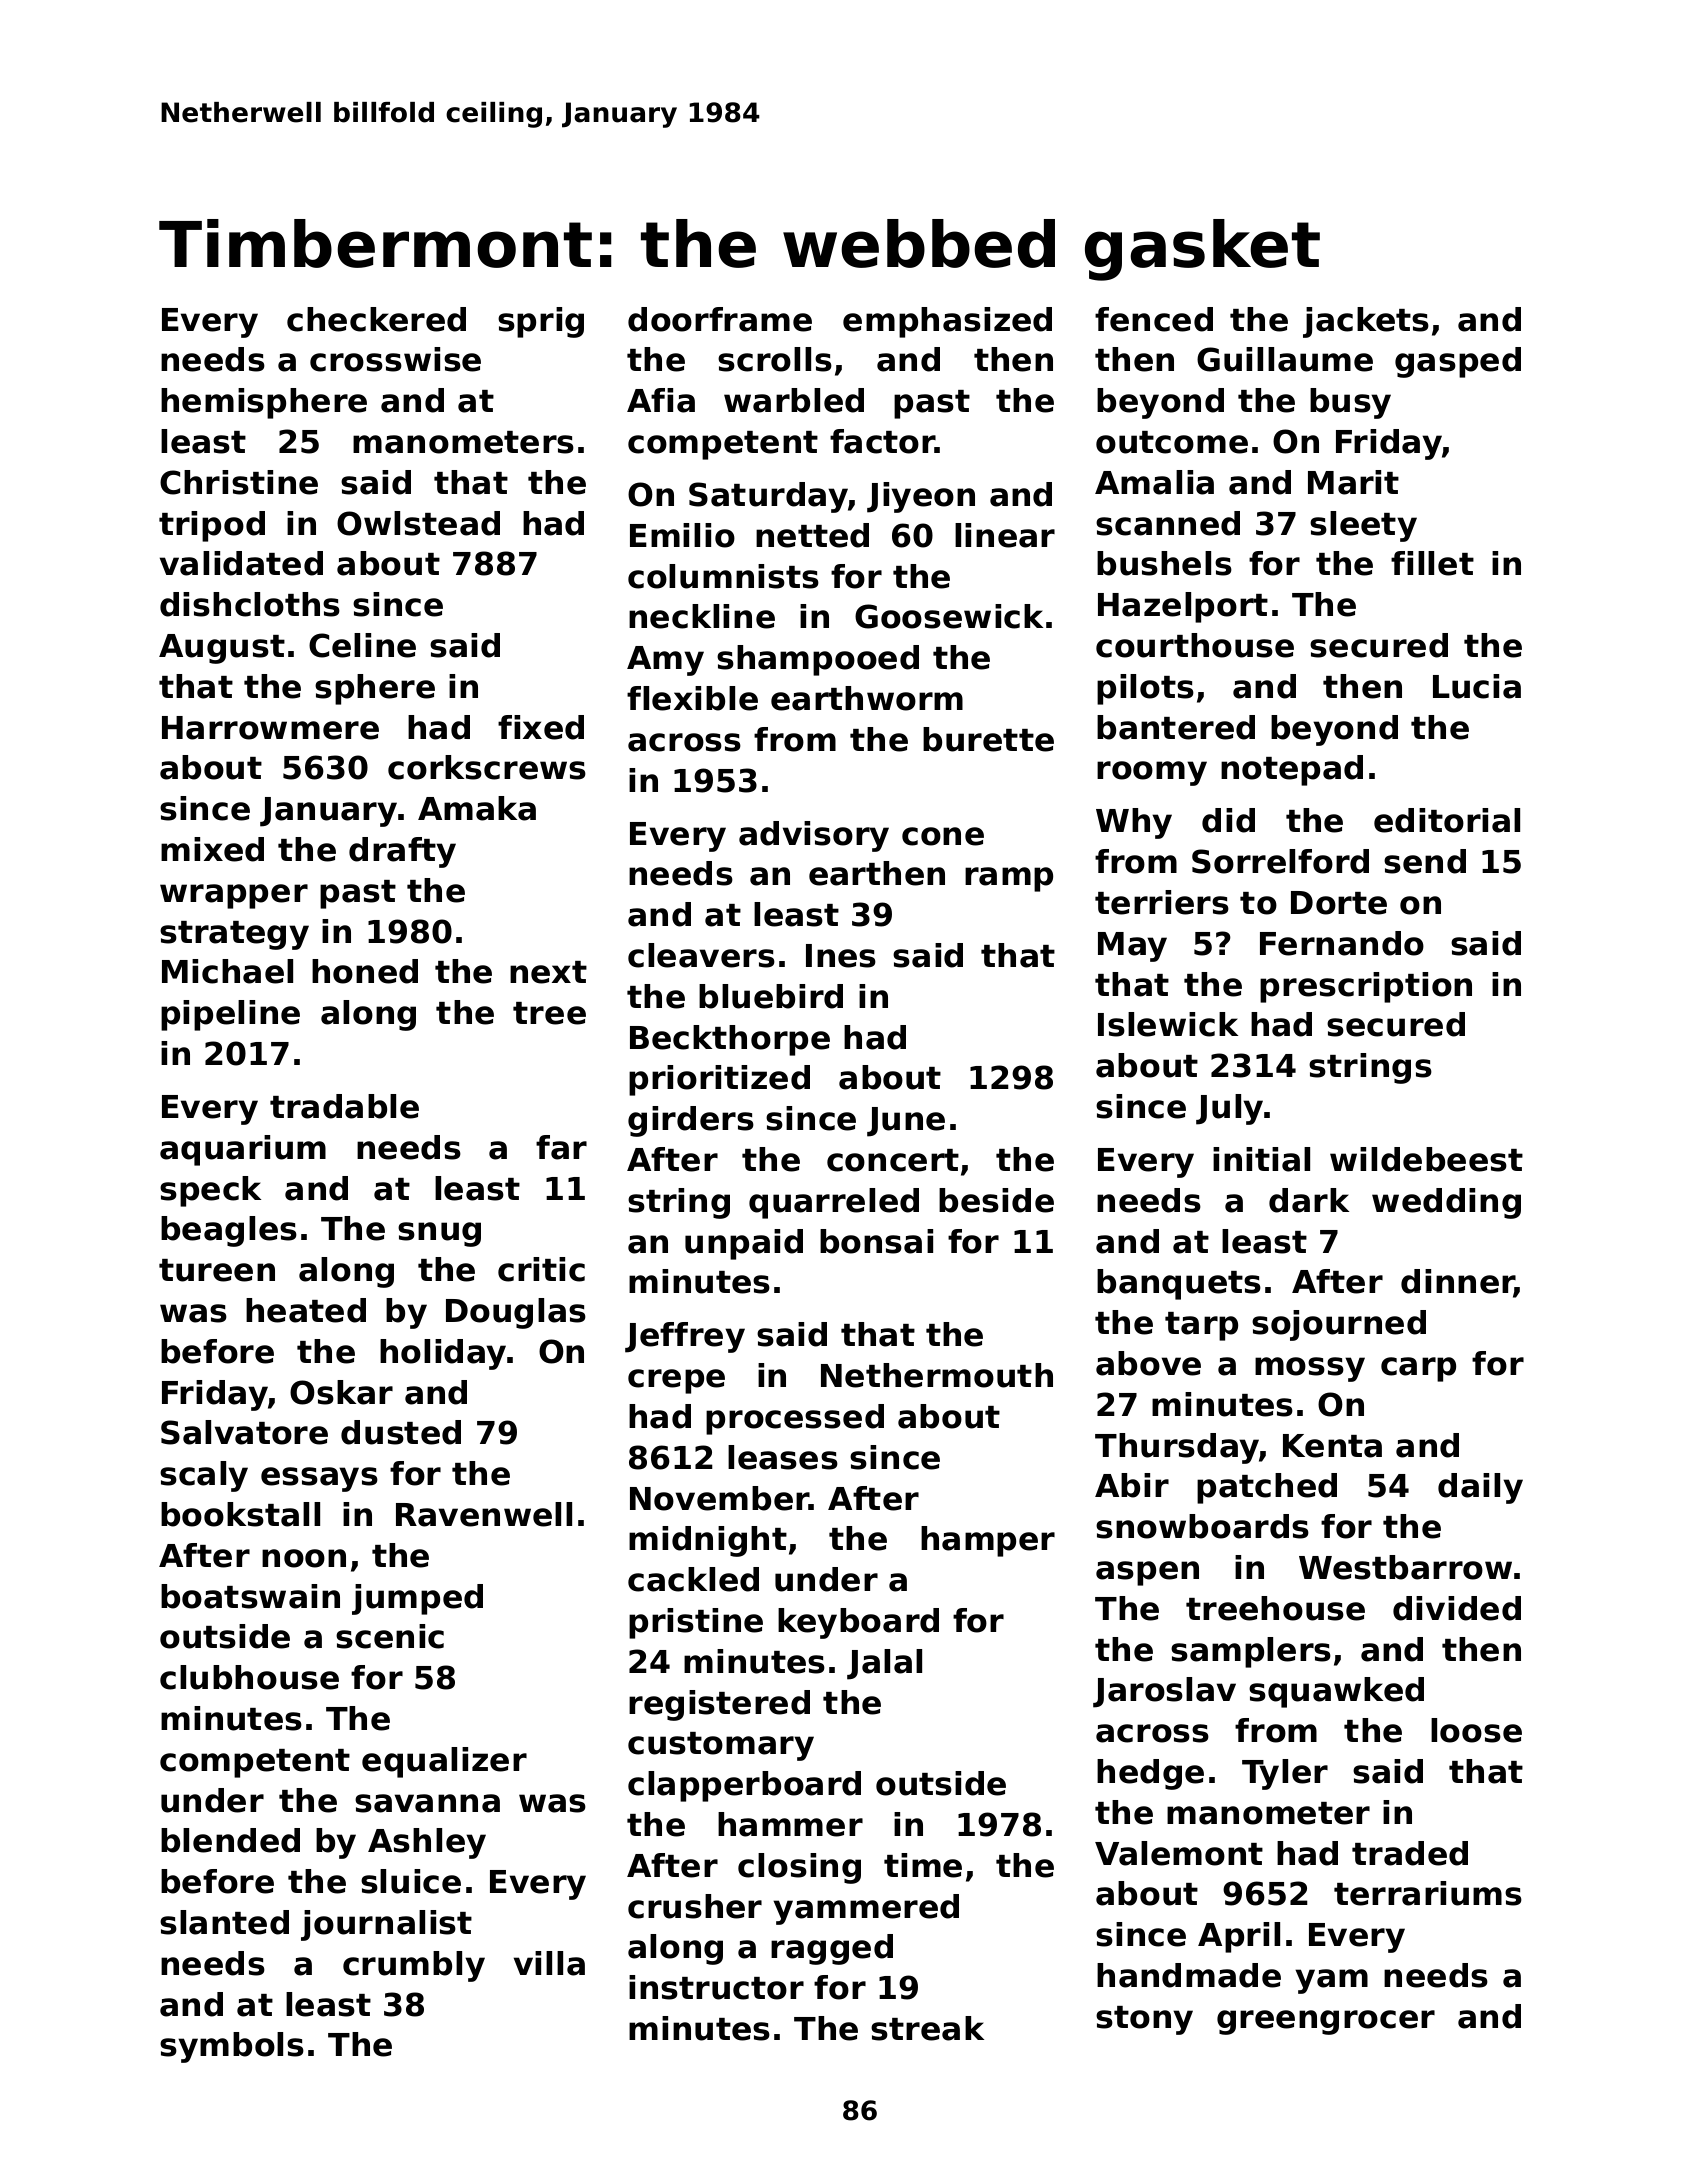 The image size is (1683, 2178). What do you see at coordinates (241, 563) in the screenshot?
I see `validated` at bounding box center [241, 563].
